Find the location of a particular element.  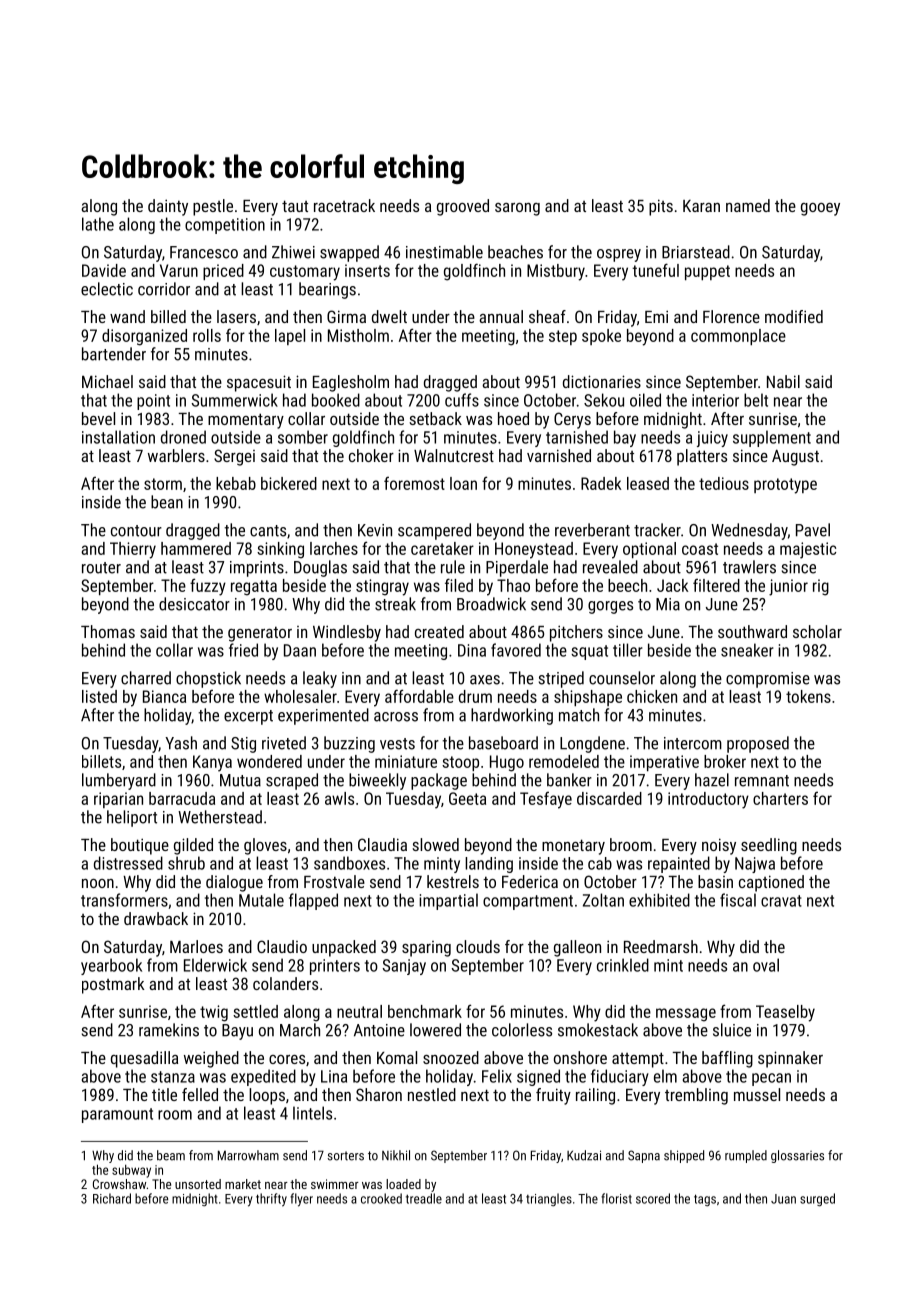

unsorted is located at coordinates (198, 1184).
